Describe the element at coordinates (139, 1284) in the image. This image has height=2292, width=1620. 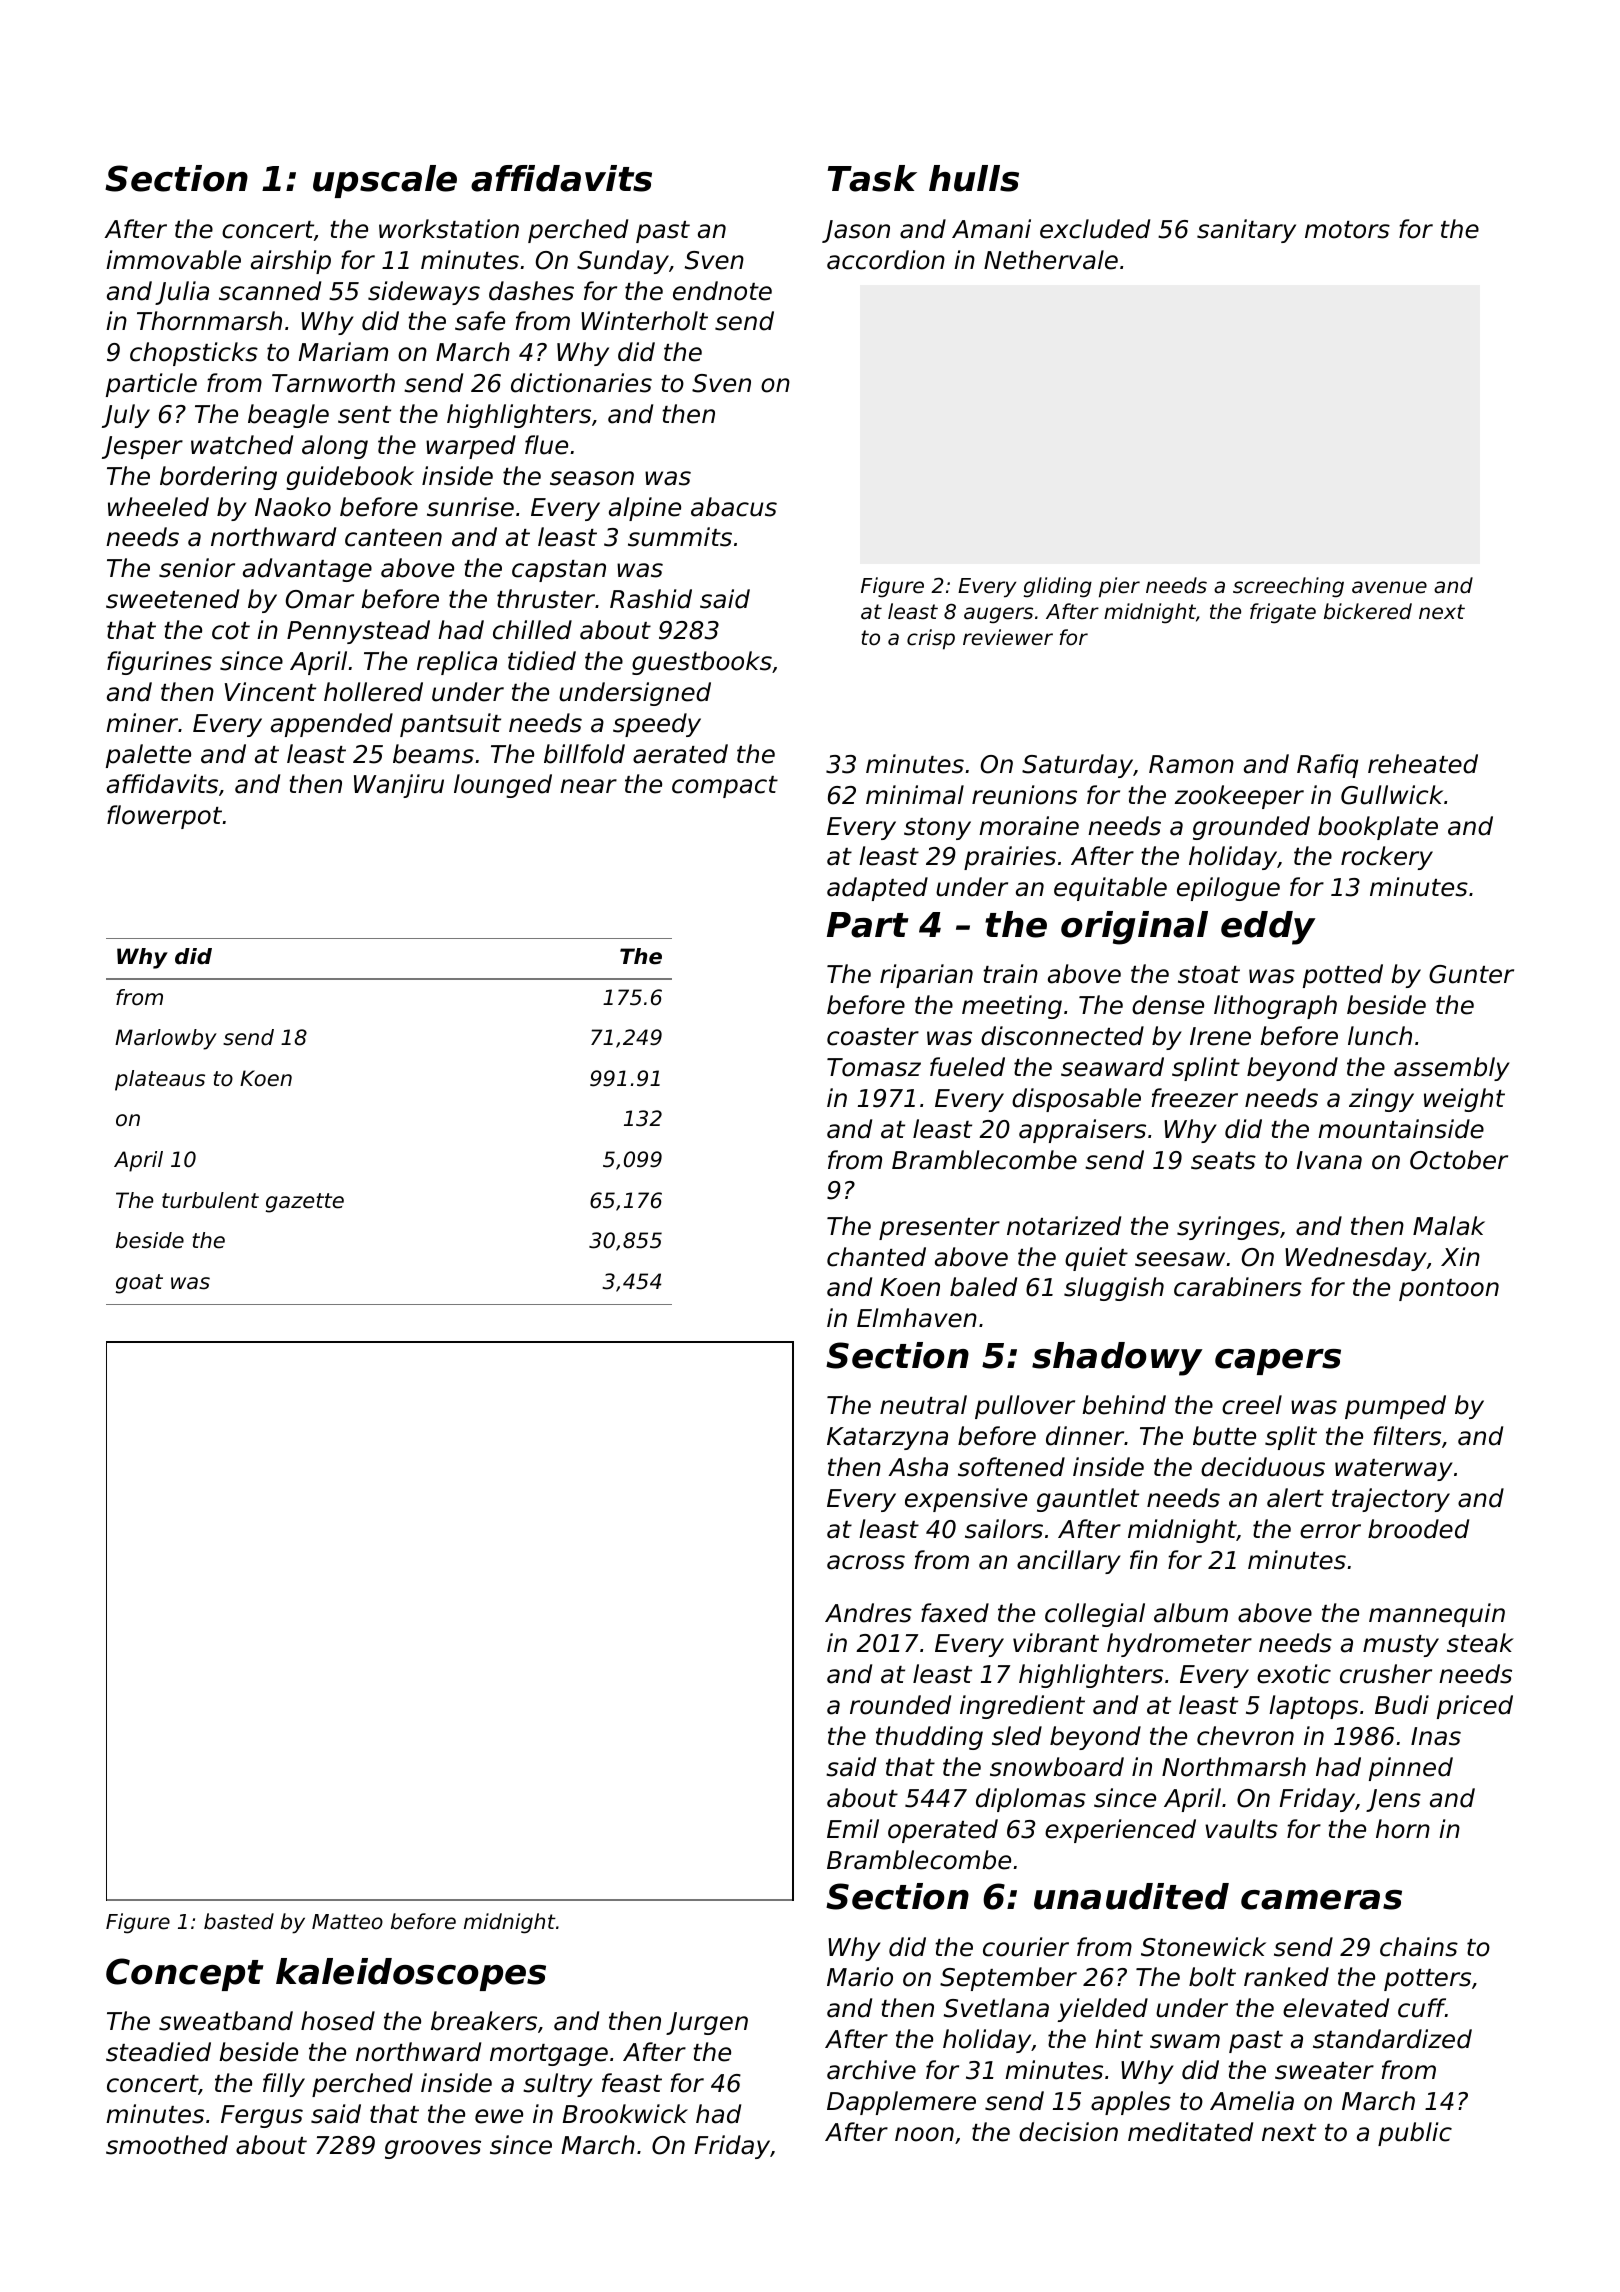
I see `goat` at that location.
